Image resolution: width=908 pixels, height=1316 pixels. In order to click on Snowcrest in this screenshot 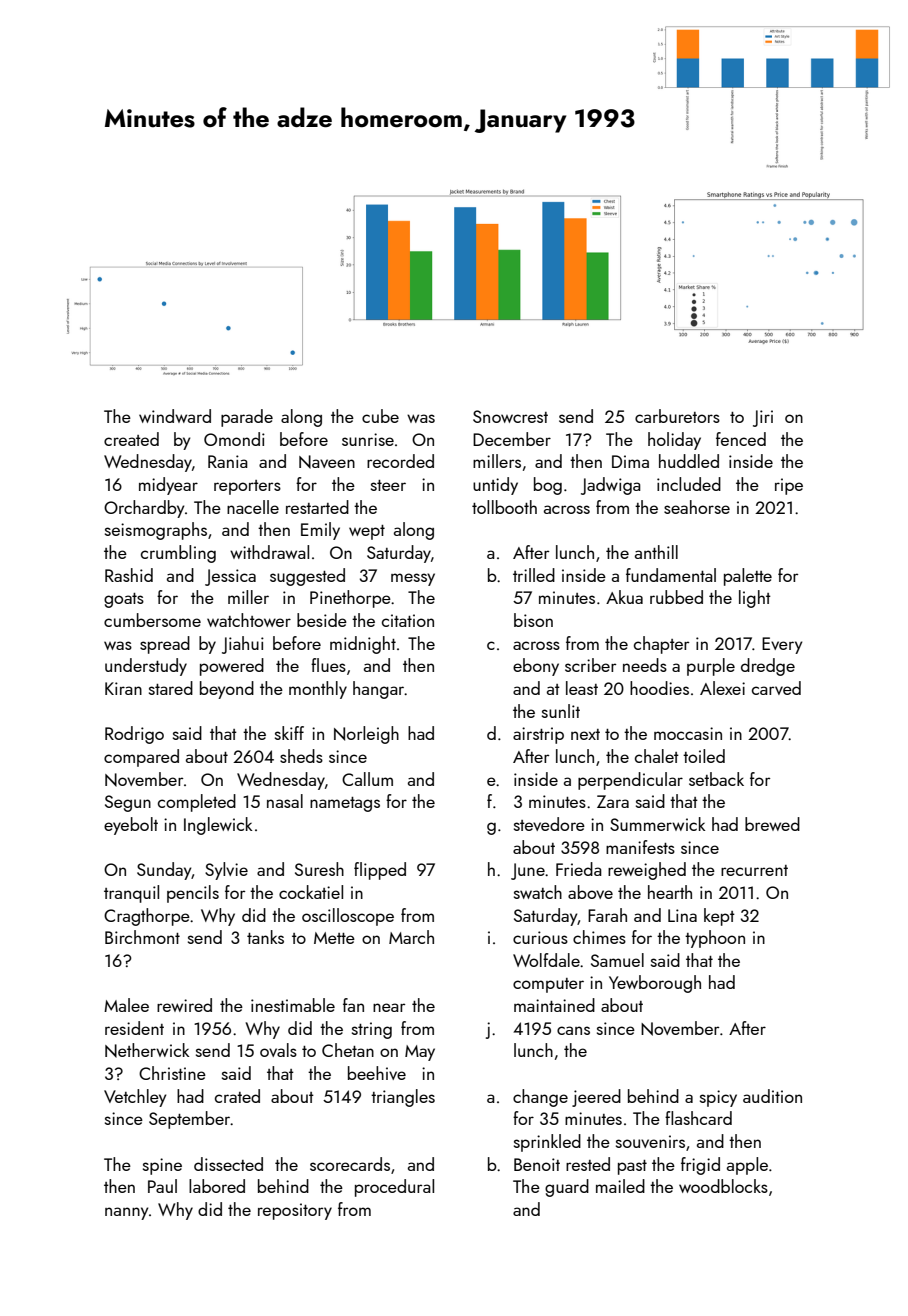, I will do `click(510, 416)`.
